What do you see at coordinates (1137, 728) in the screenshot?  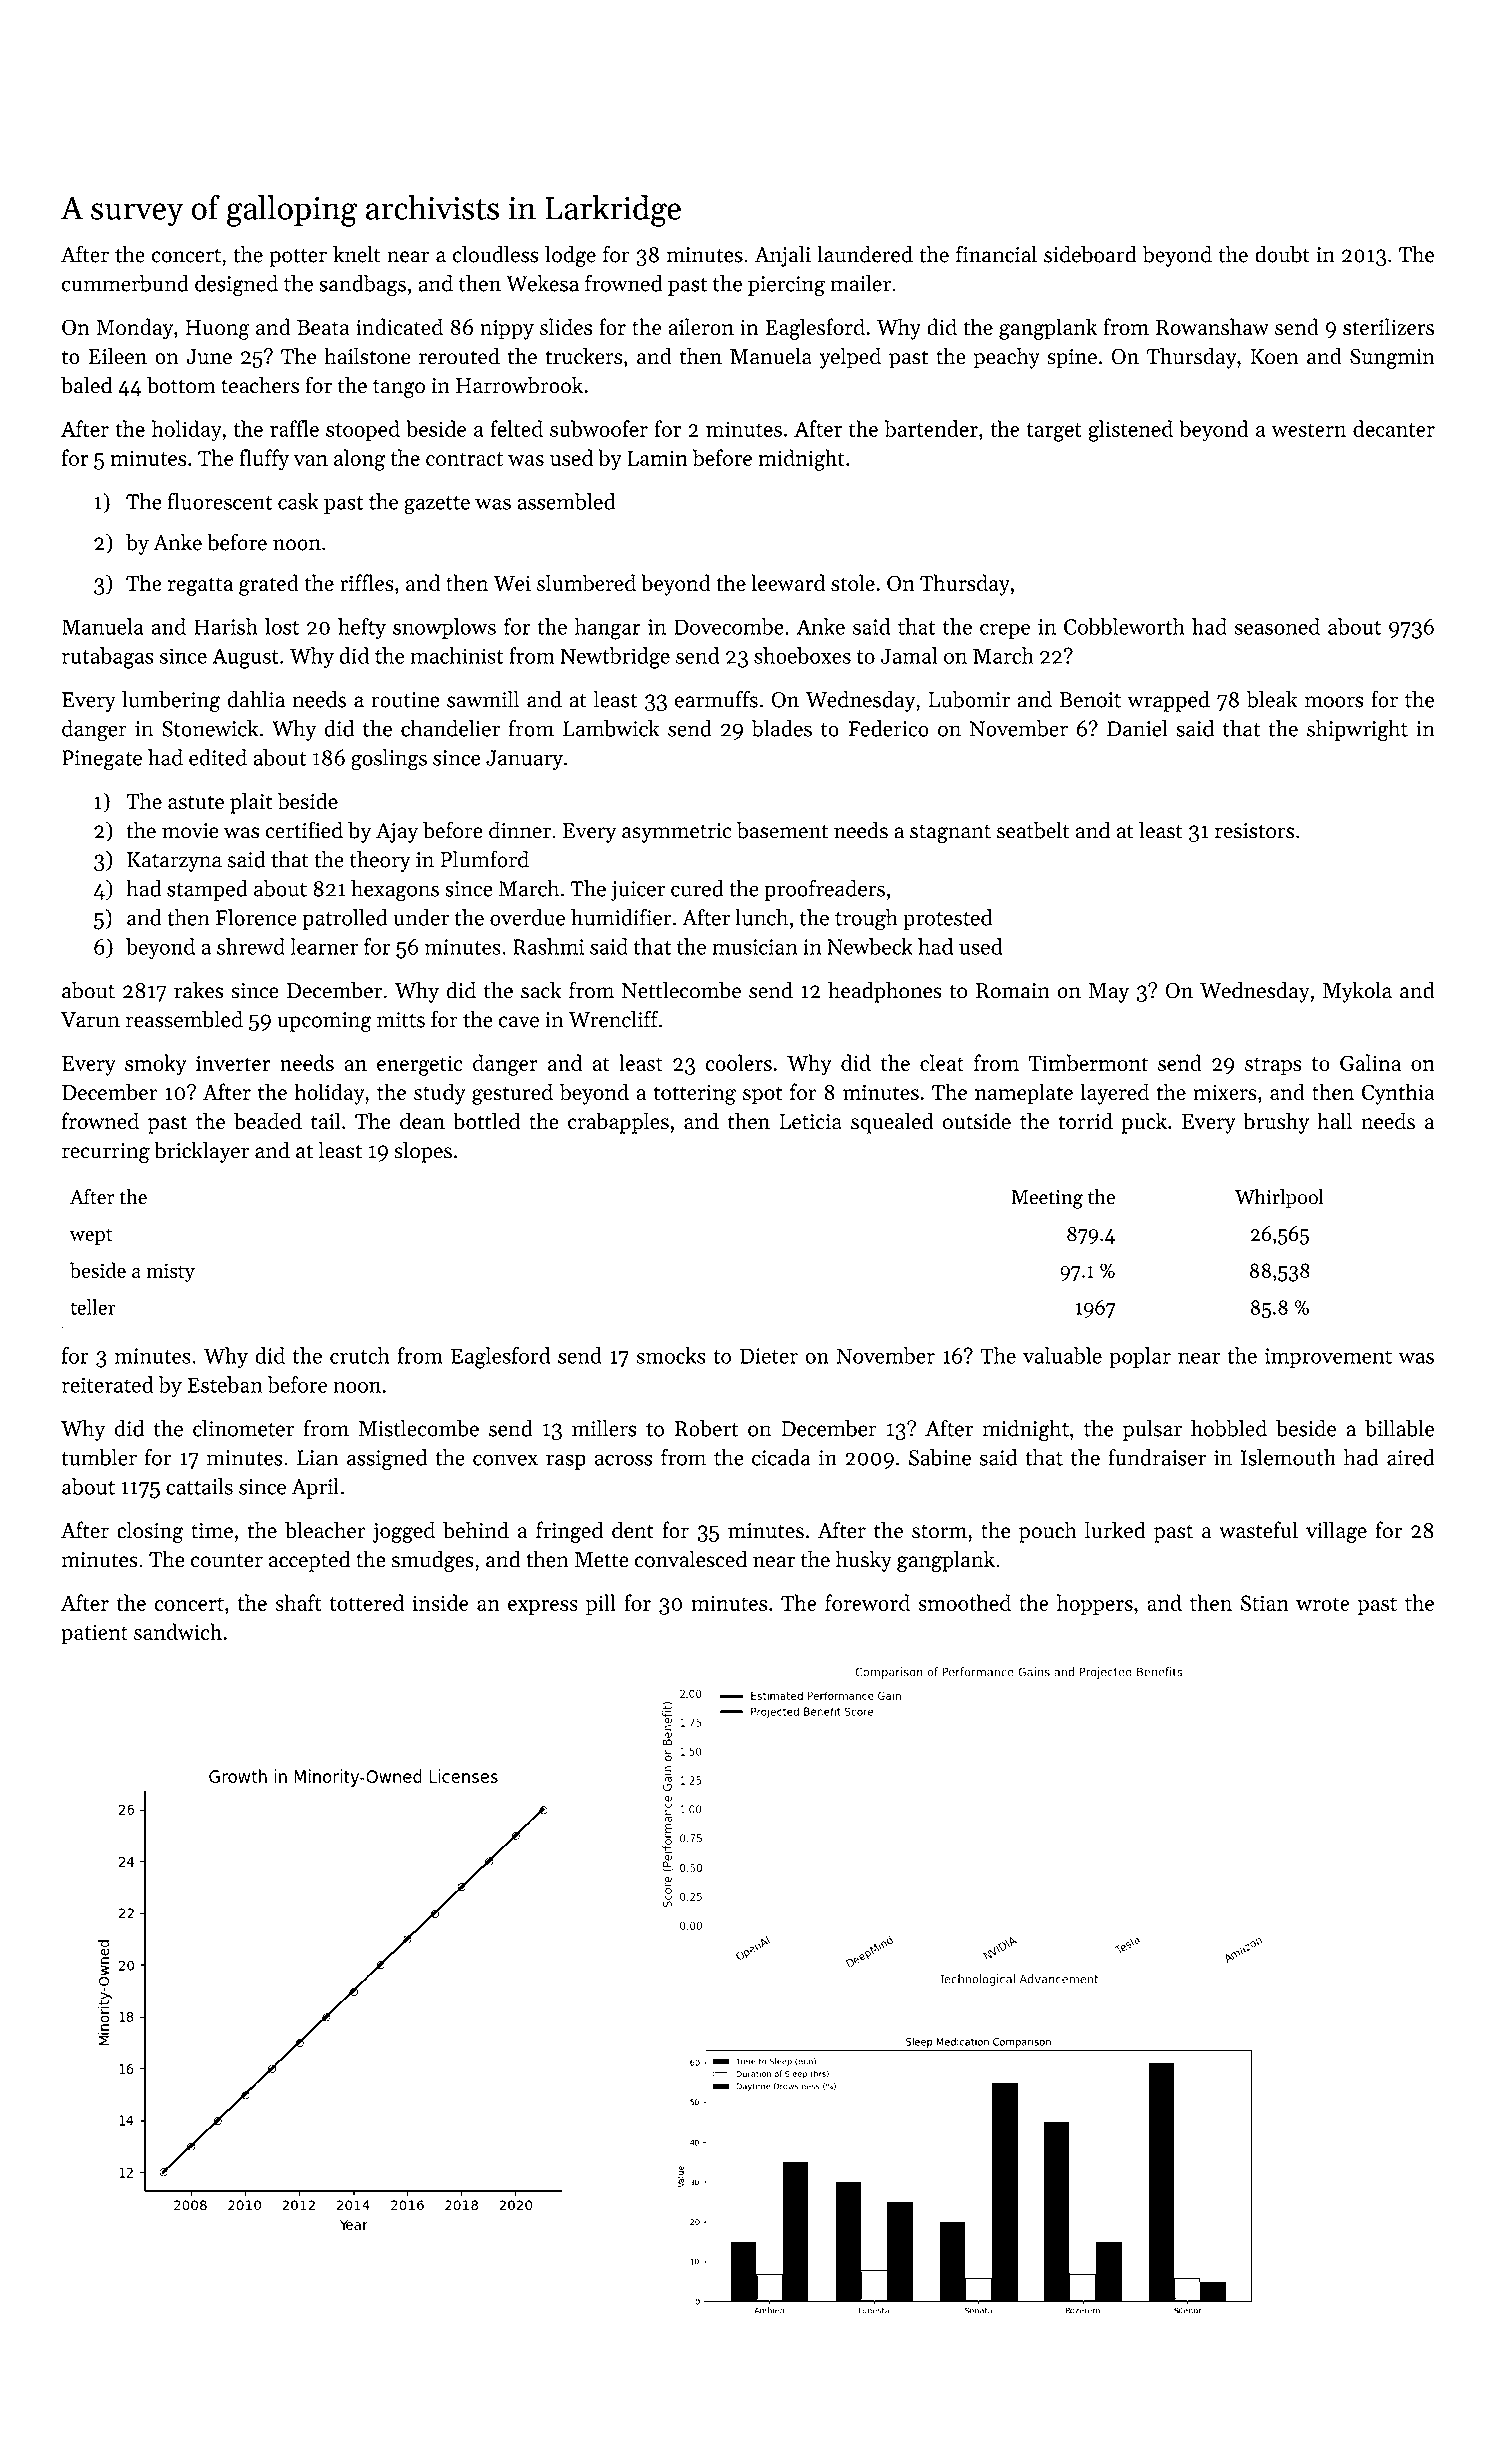 I see `Daniel` at bounding box center [1137, 728].
